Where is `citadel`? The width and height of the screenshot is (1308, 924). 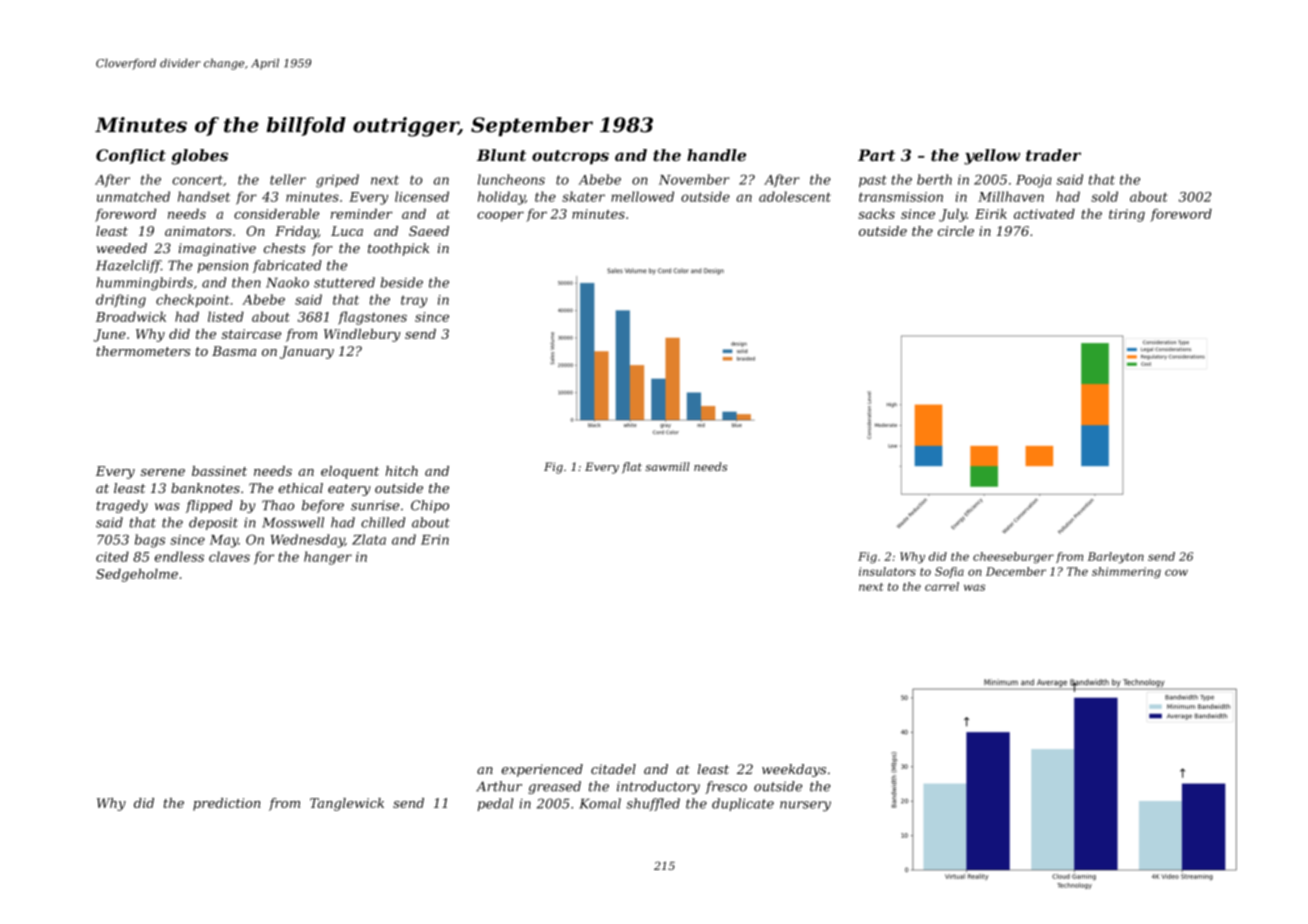
citadel is located at coordinates (613, 769).
